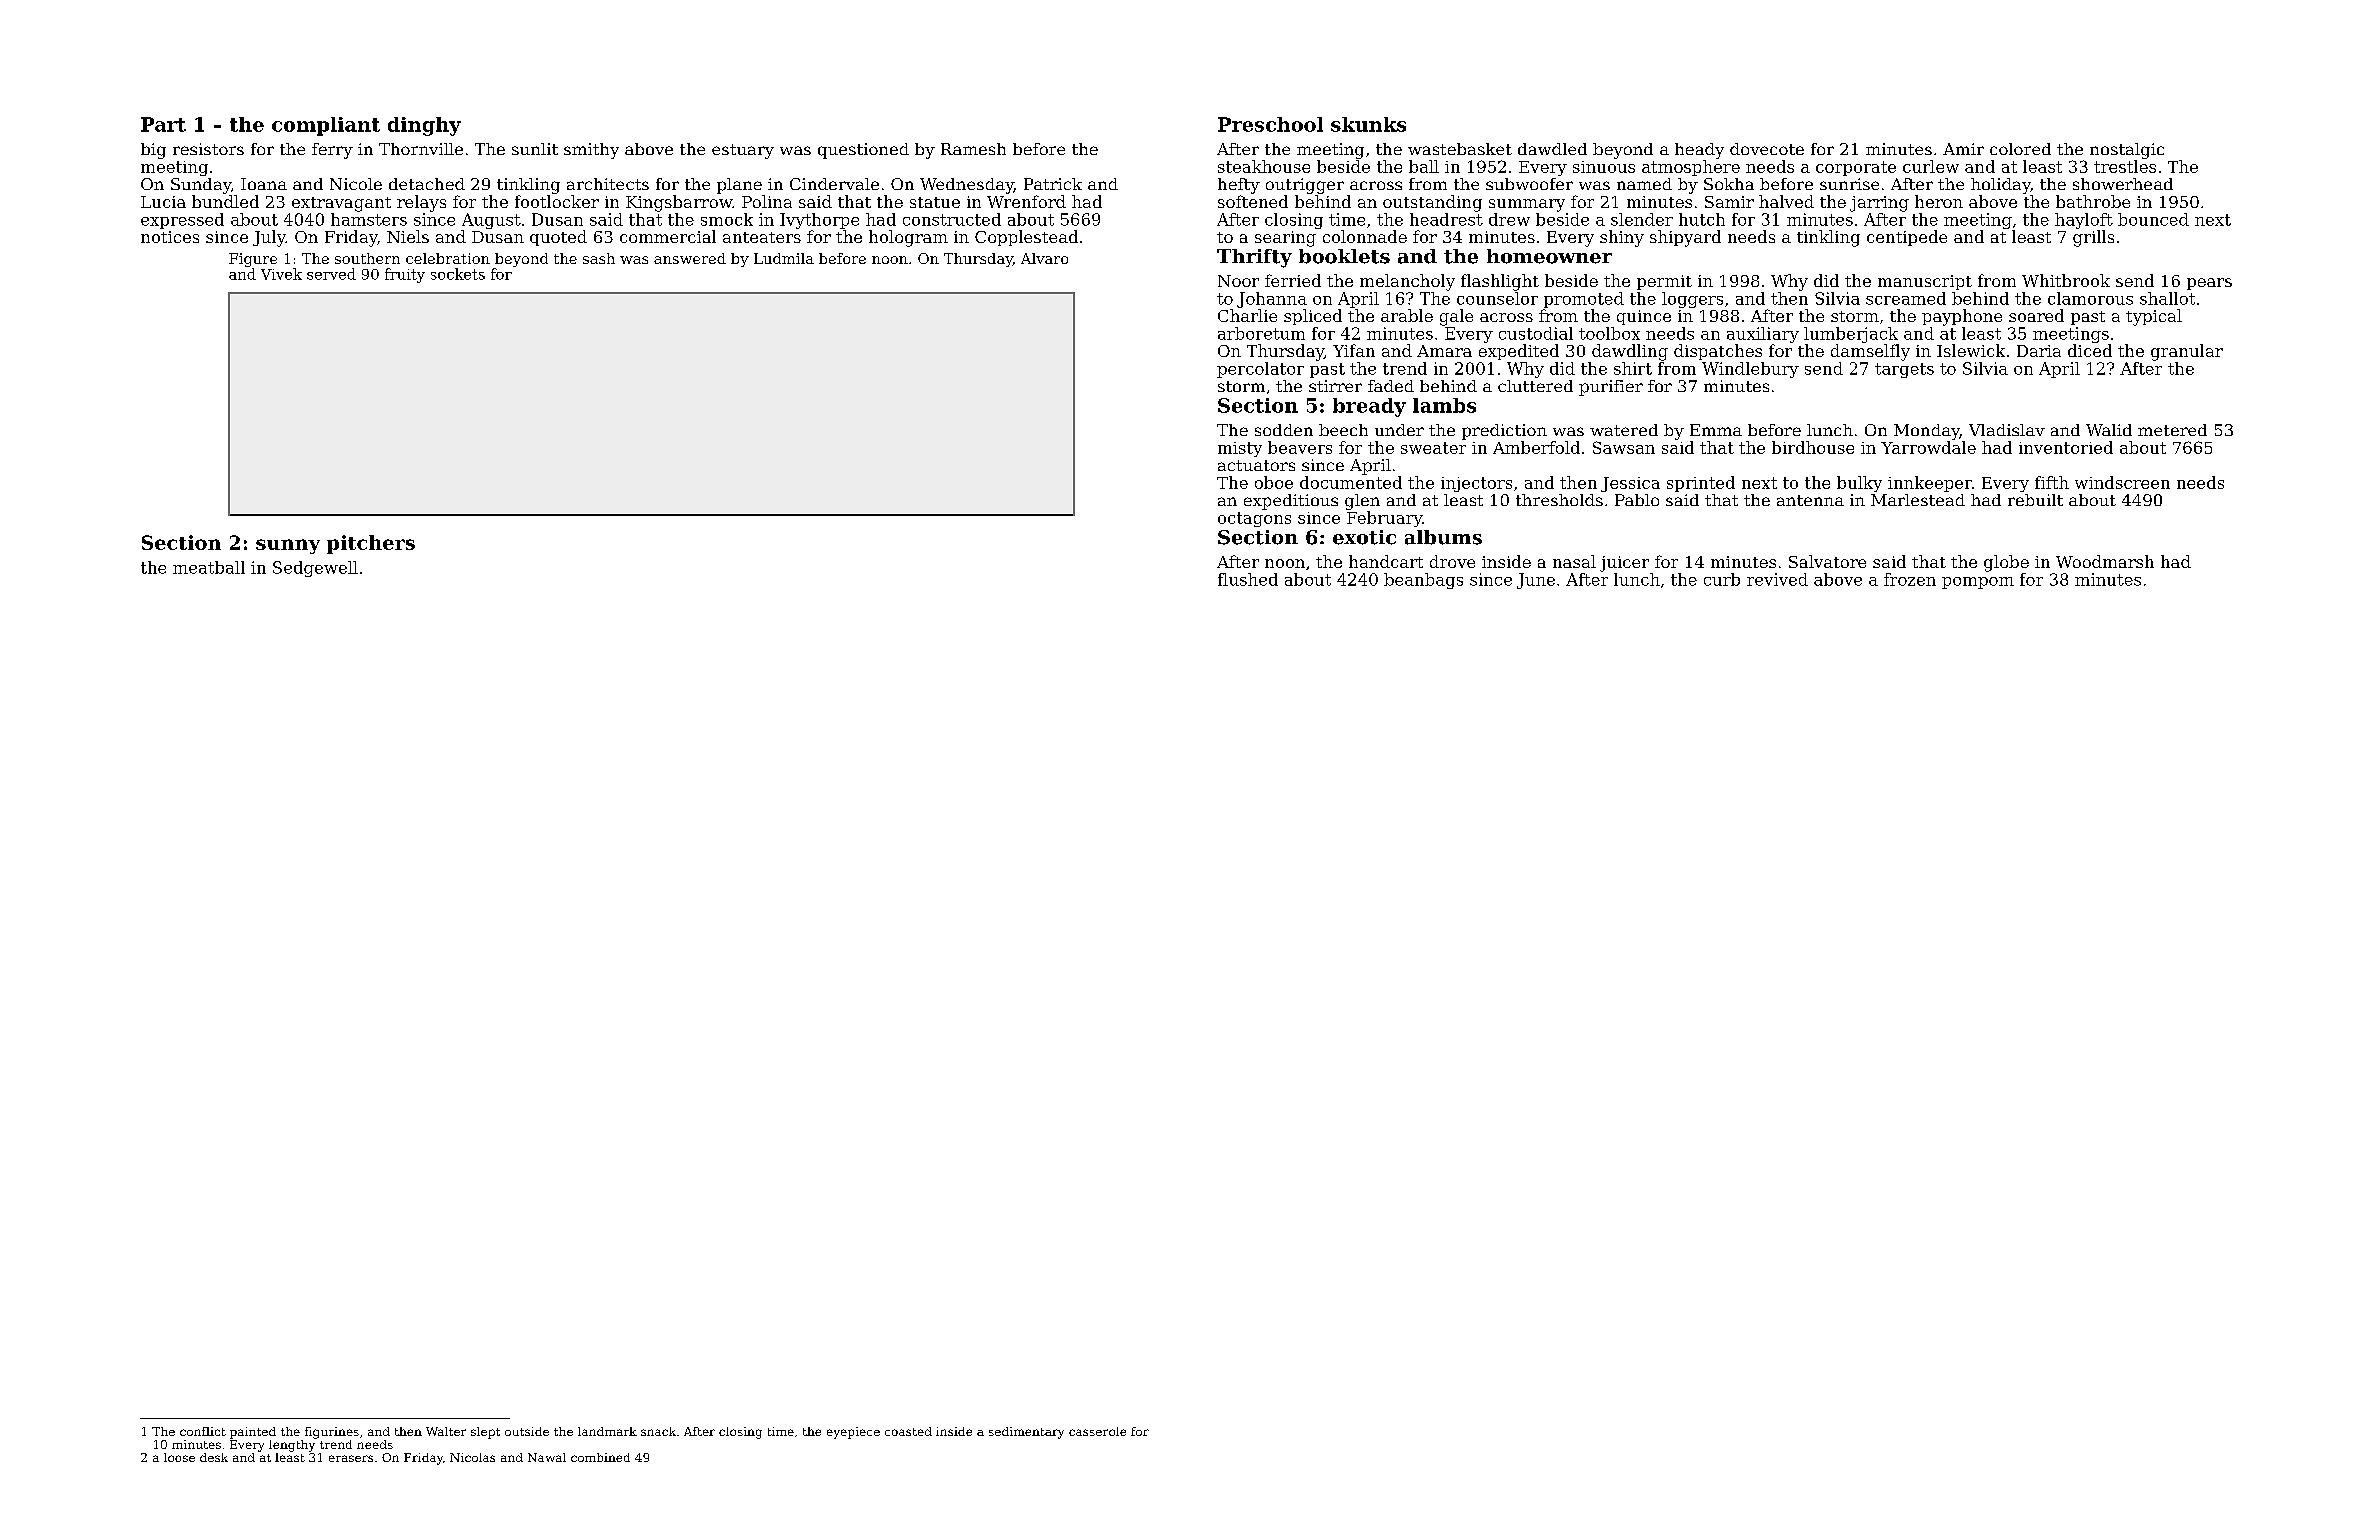 The width and height of the document is (2380, 1540). I want to click on erasers, so click(351, 1458).
